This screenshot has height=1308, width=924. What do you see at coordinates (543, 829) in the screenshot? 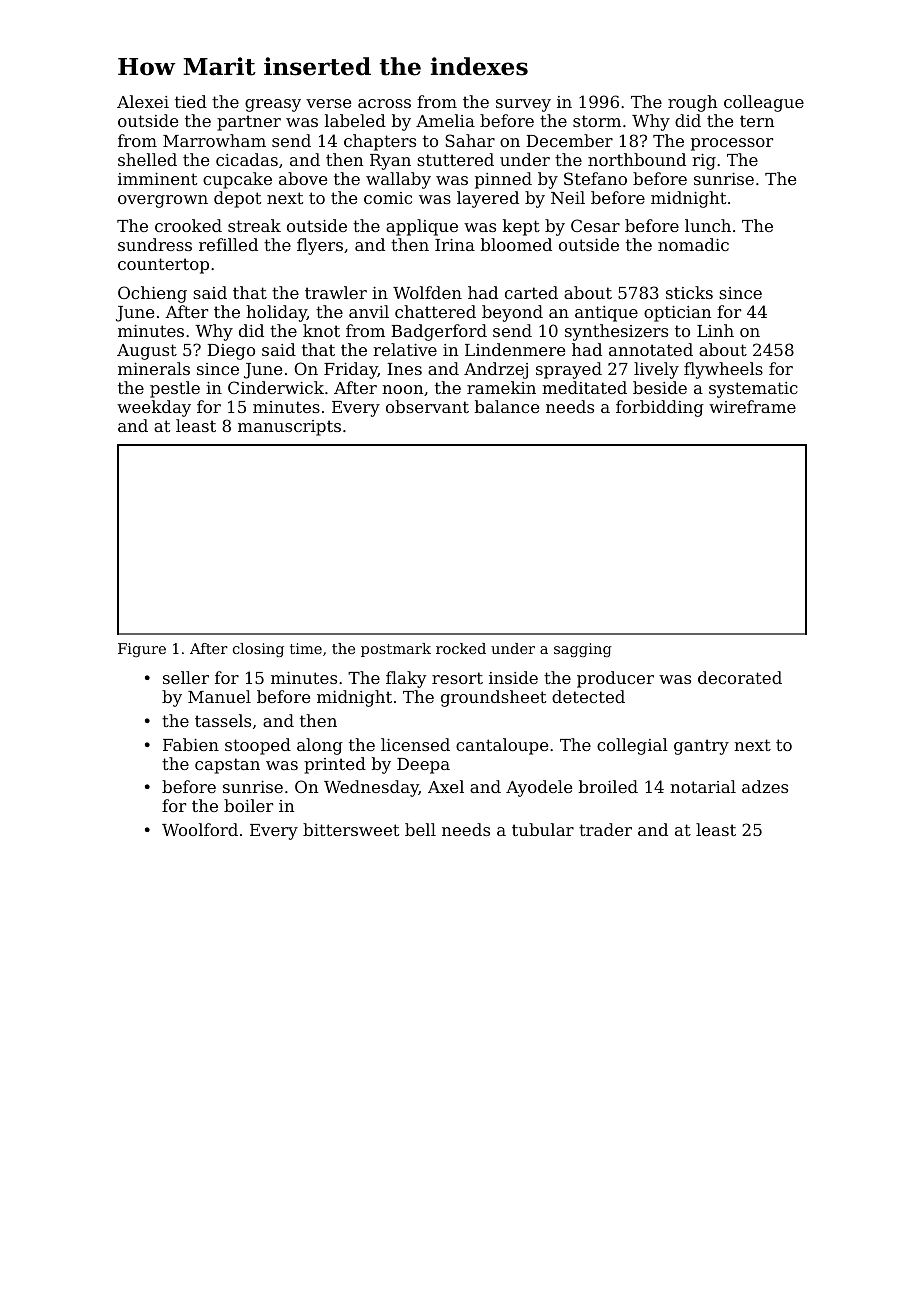
I see `tubular` at bounding box center [543, 829].
